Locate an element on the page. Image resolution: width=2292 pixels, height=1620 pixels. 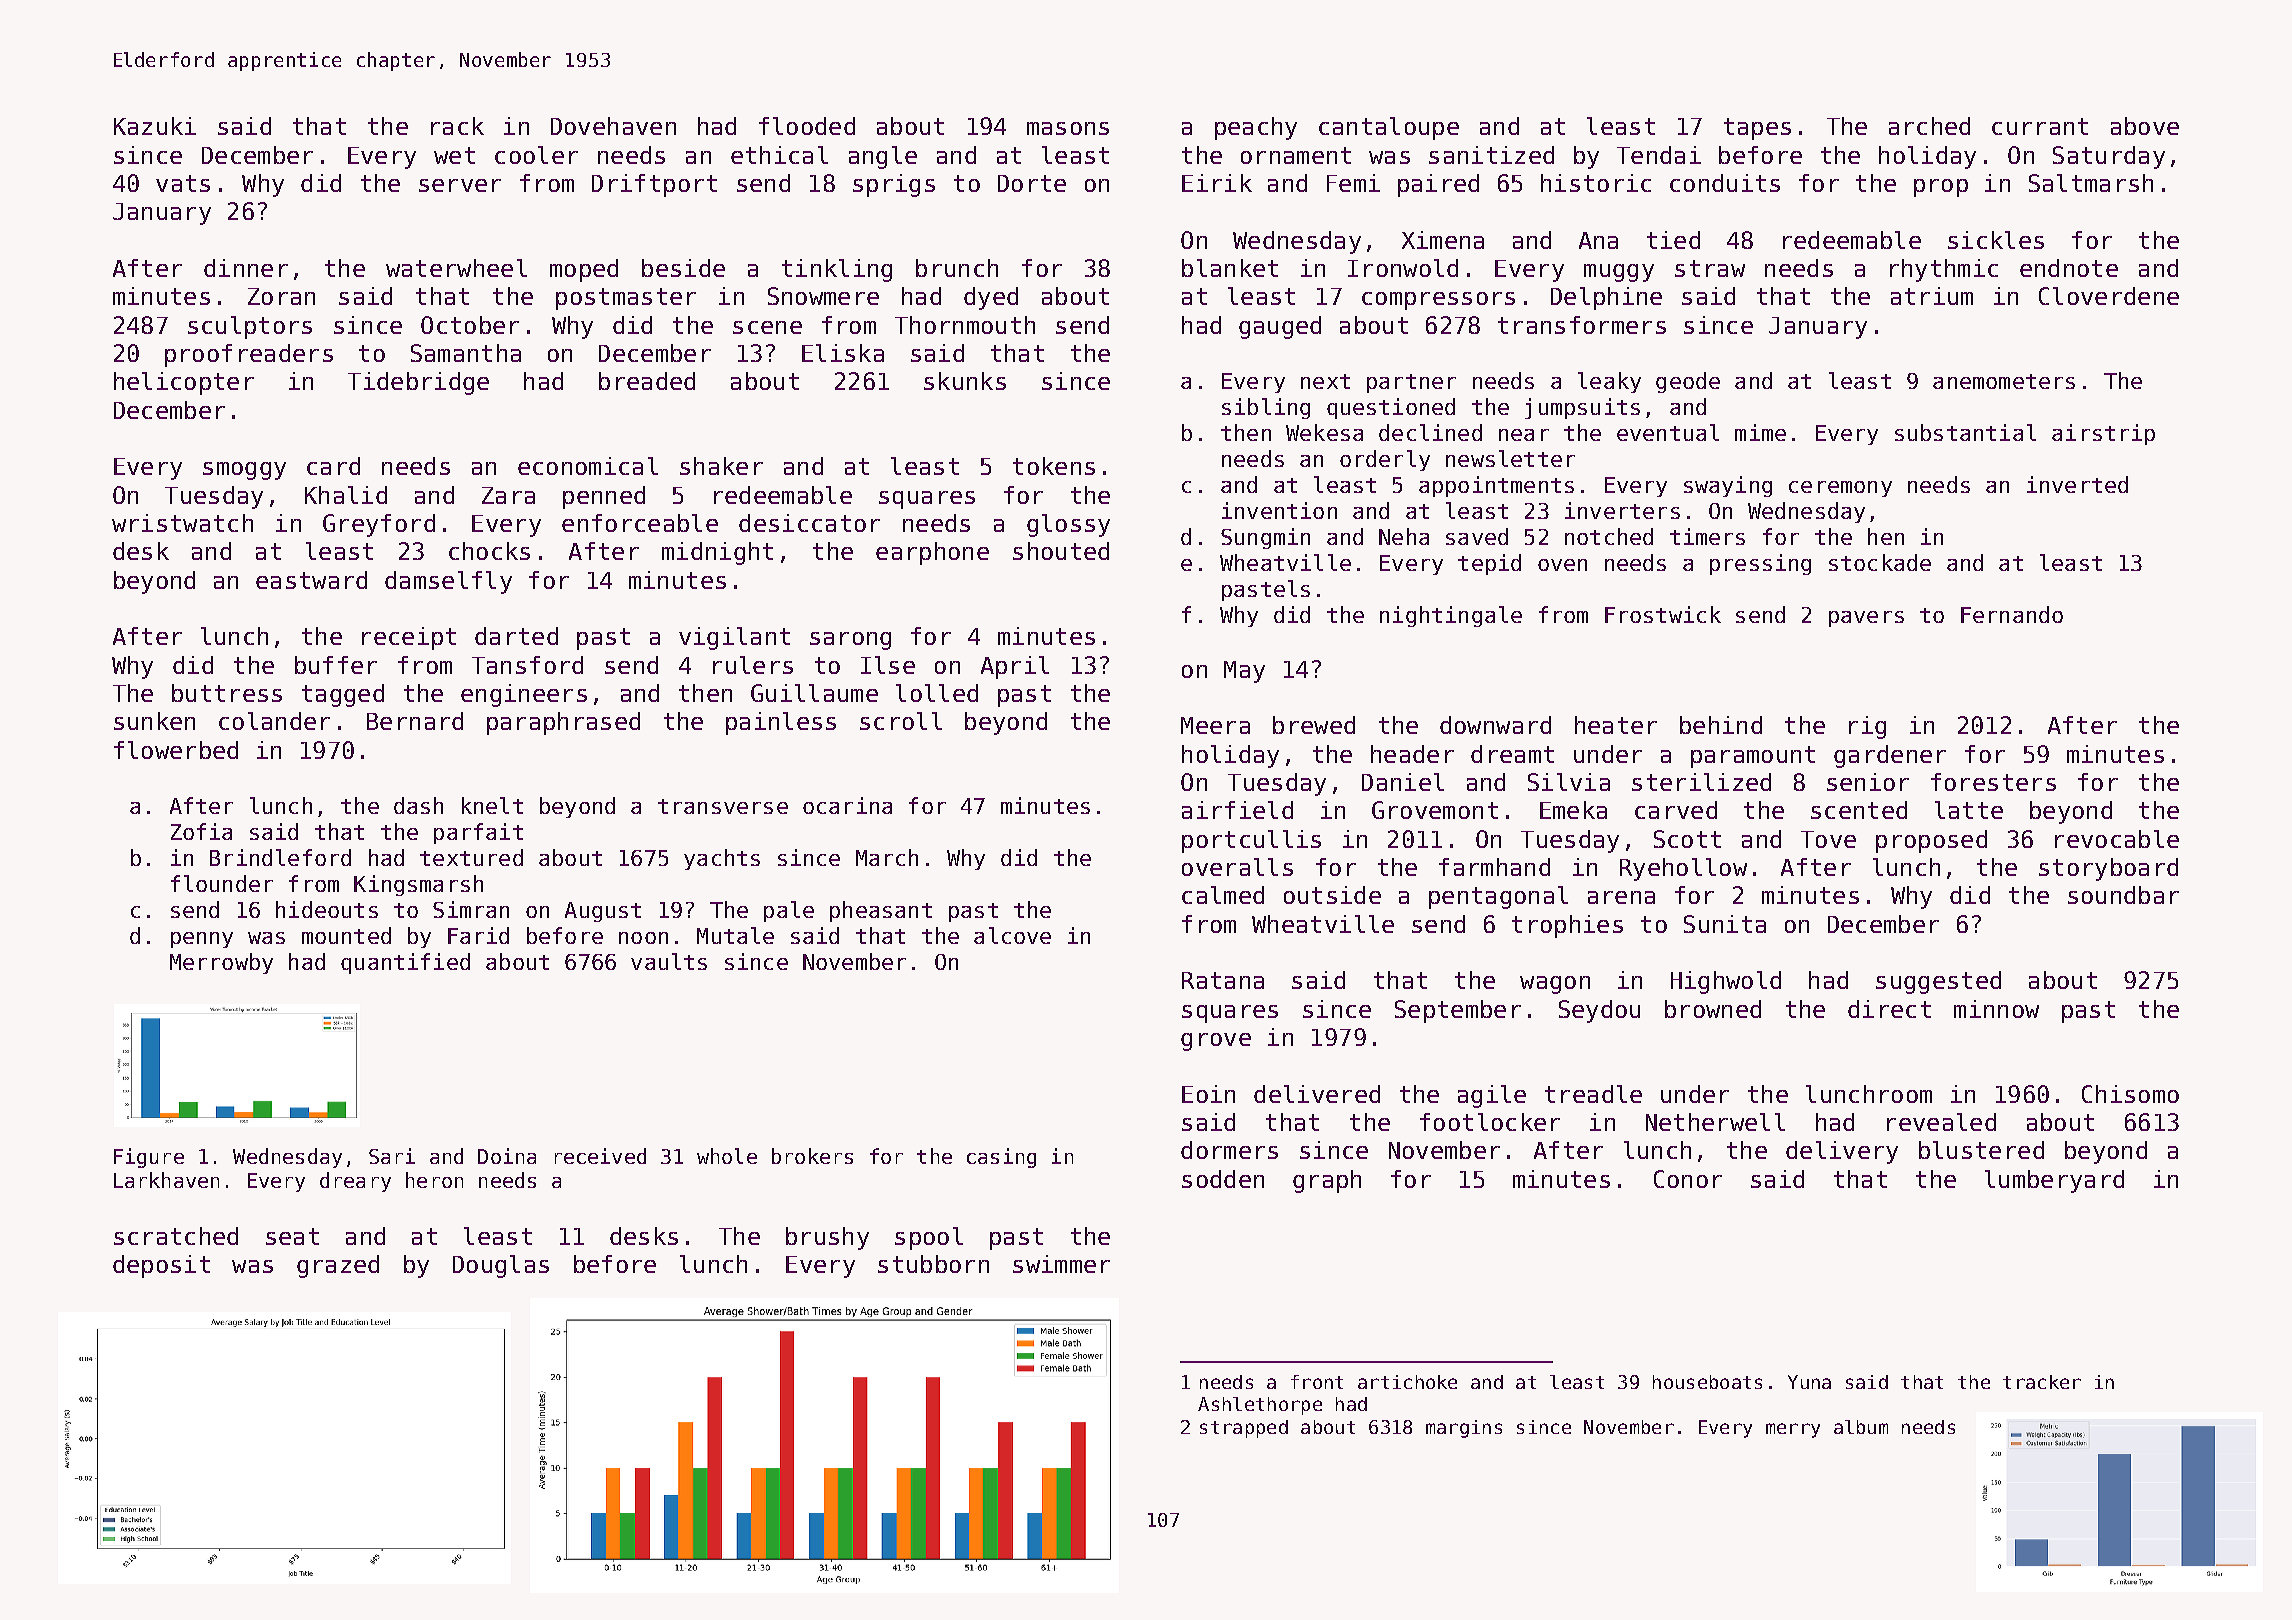
Saltmarsh is located at coordinates (2091, 183).
